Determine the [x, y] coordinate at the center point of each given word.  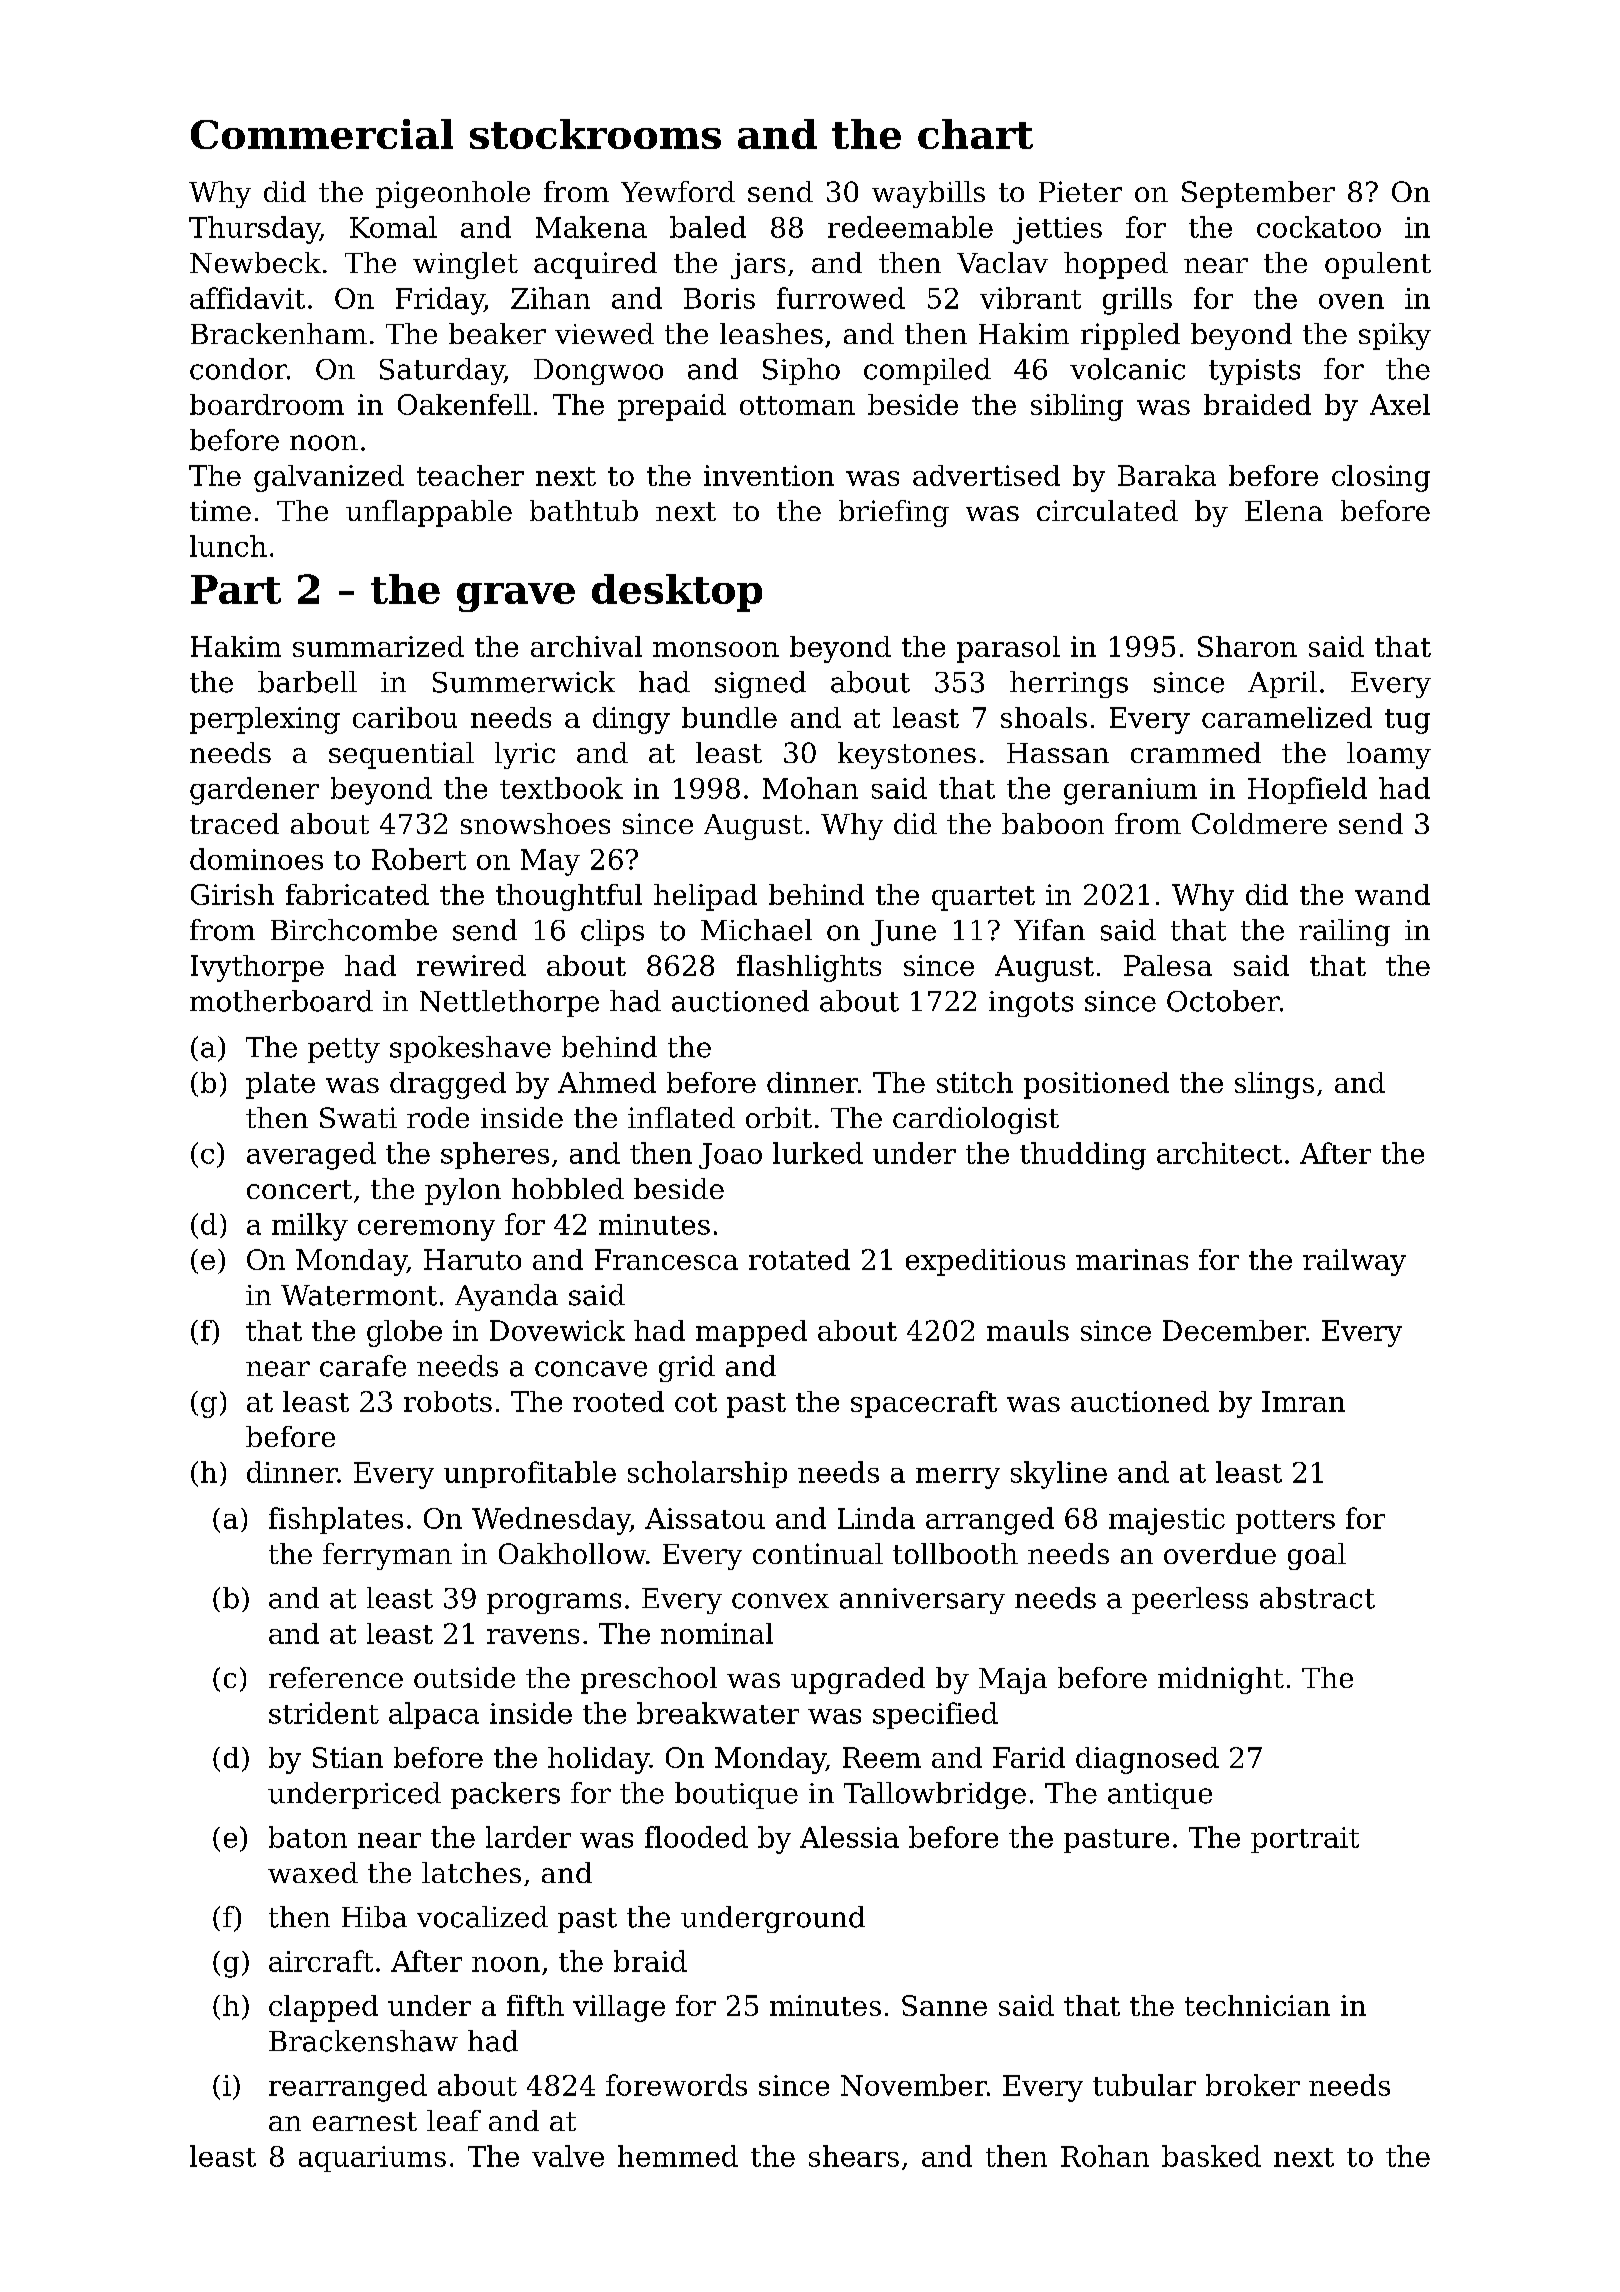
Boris [719, 298]
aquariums [372, 2159]
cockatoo [1319, 227]
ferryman [387, 1556]
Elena [1284, 510]
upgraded [858, 1680]
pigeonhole [453, 194]
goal [1317, 1556]
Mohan [810, 788]
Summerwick [524, 682]
